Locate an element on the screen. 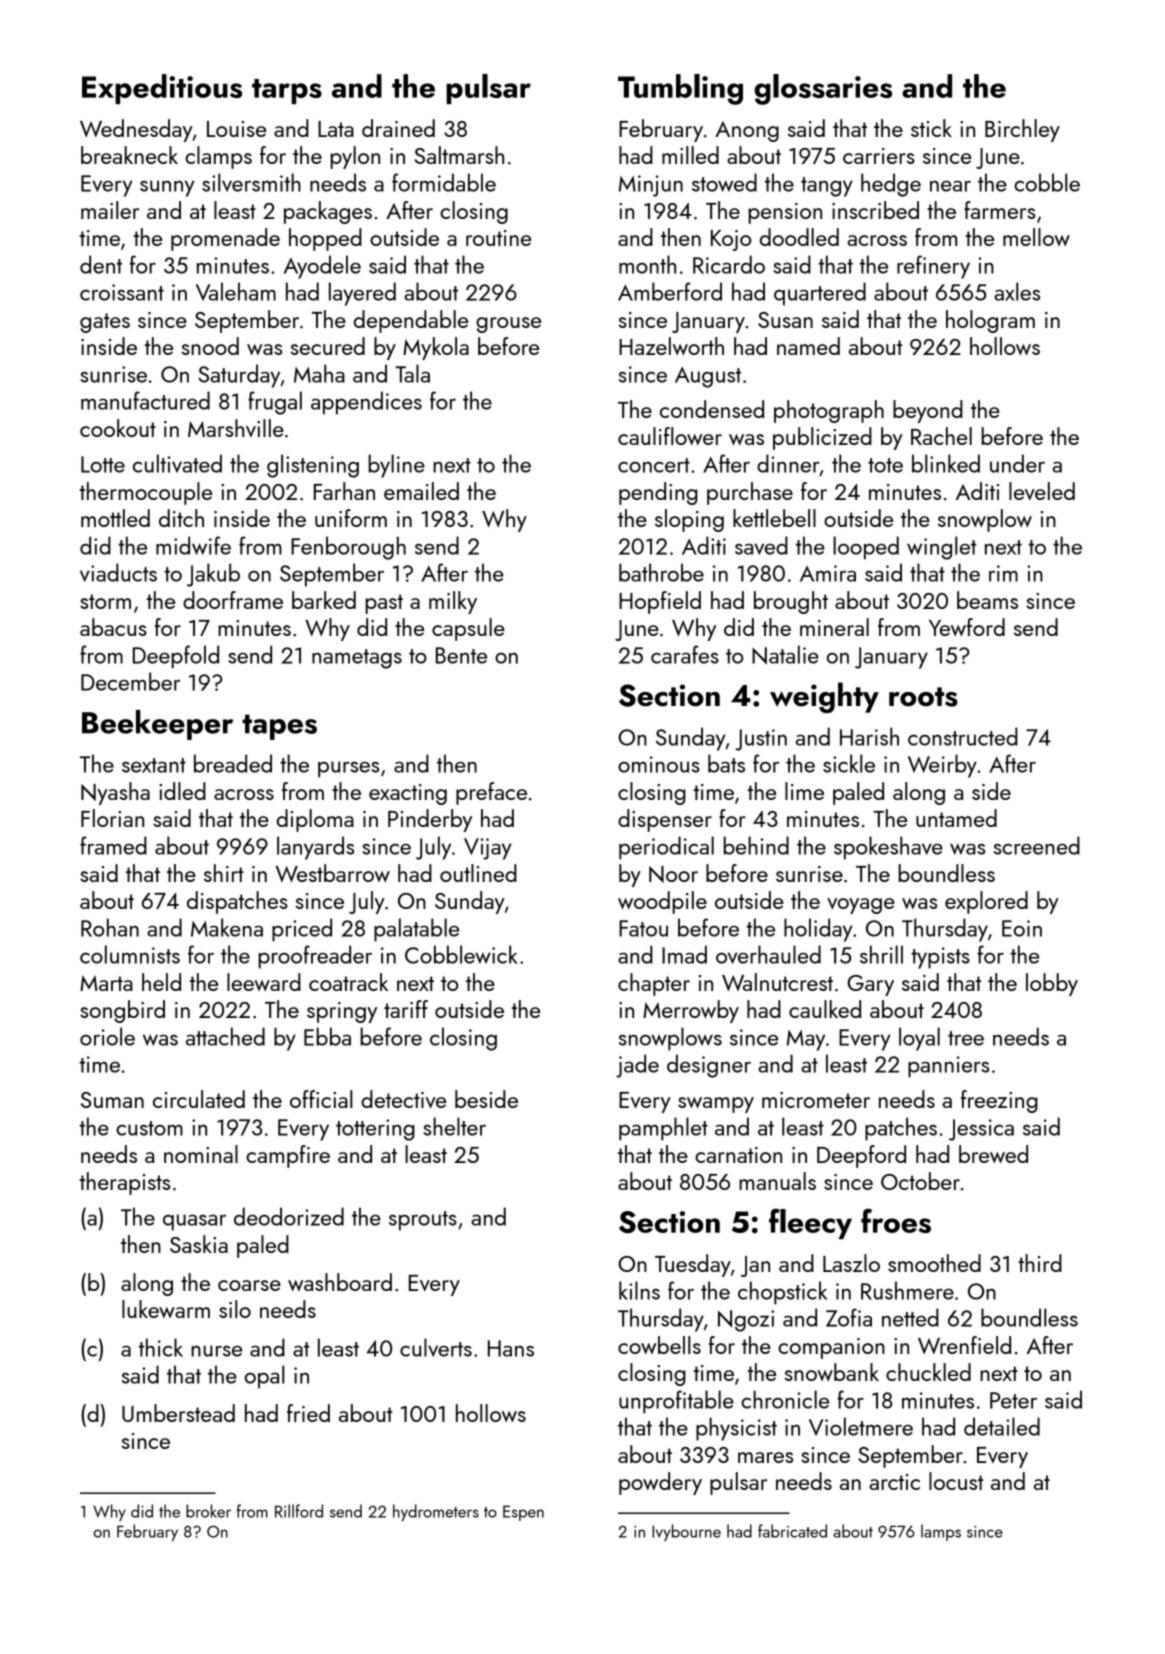  packages is located at coordinates (328, 212).
